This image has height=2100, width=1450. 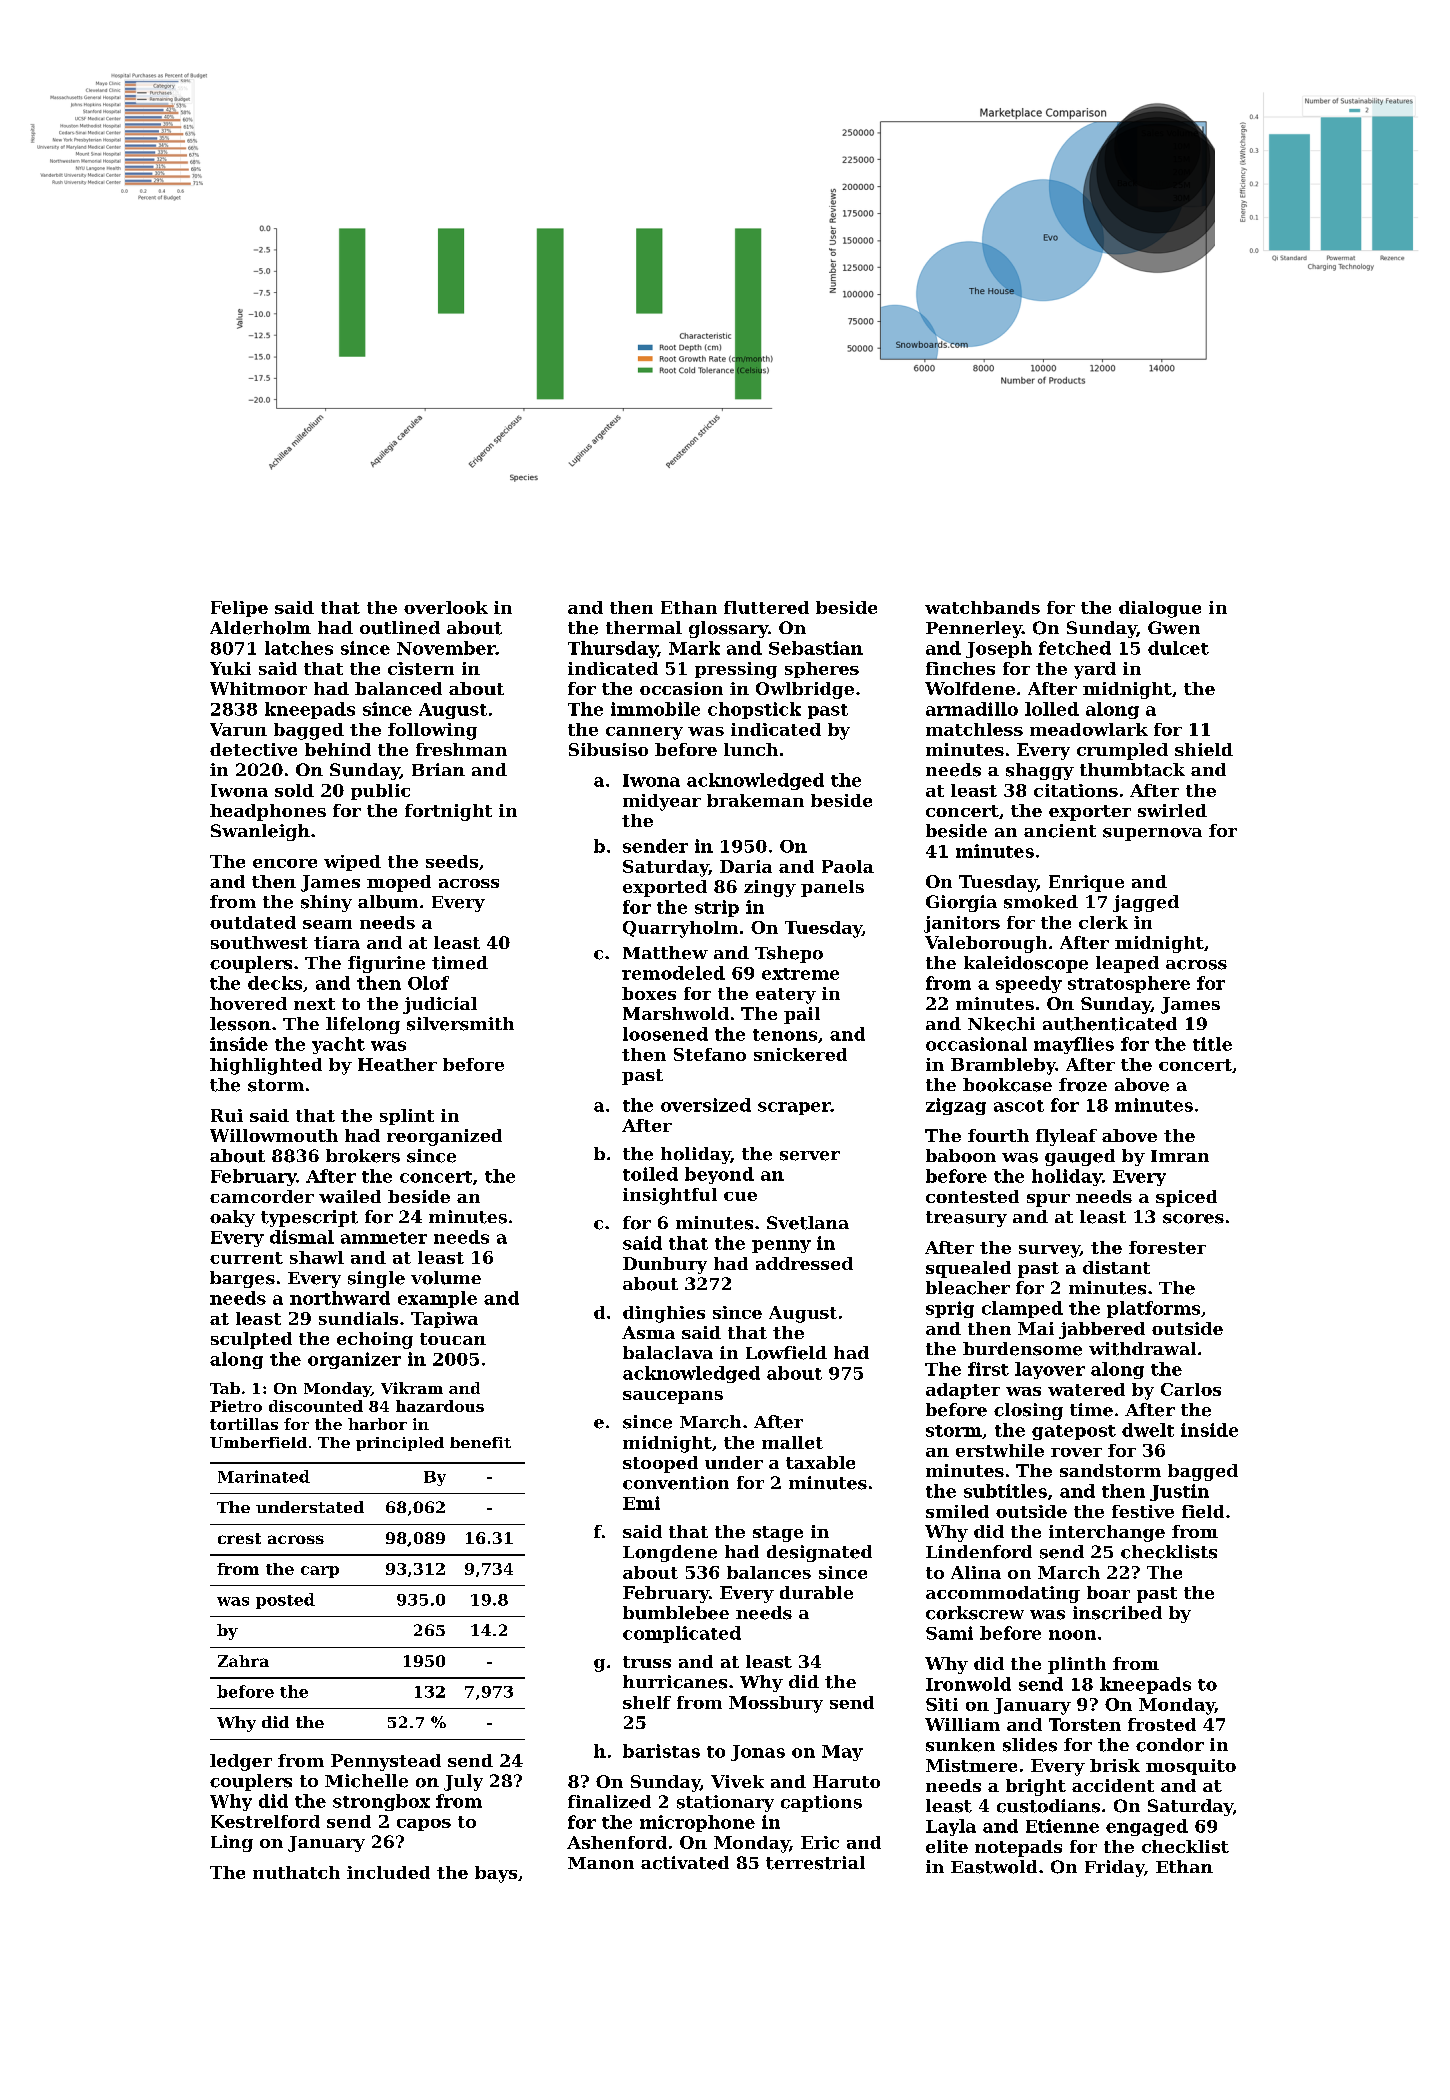 What do you see at coordinates (810, 1156) in the image?
I see `server` at bounding box center [810, 1156].
